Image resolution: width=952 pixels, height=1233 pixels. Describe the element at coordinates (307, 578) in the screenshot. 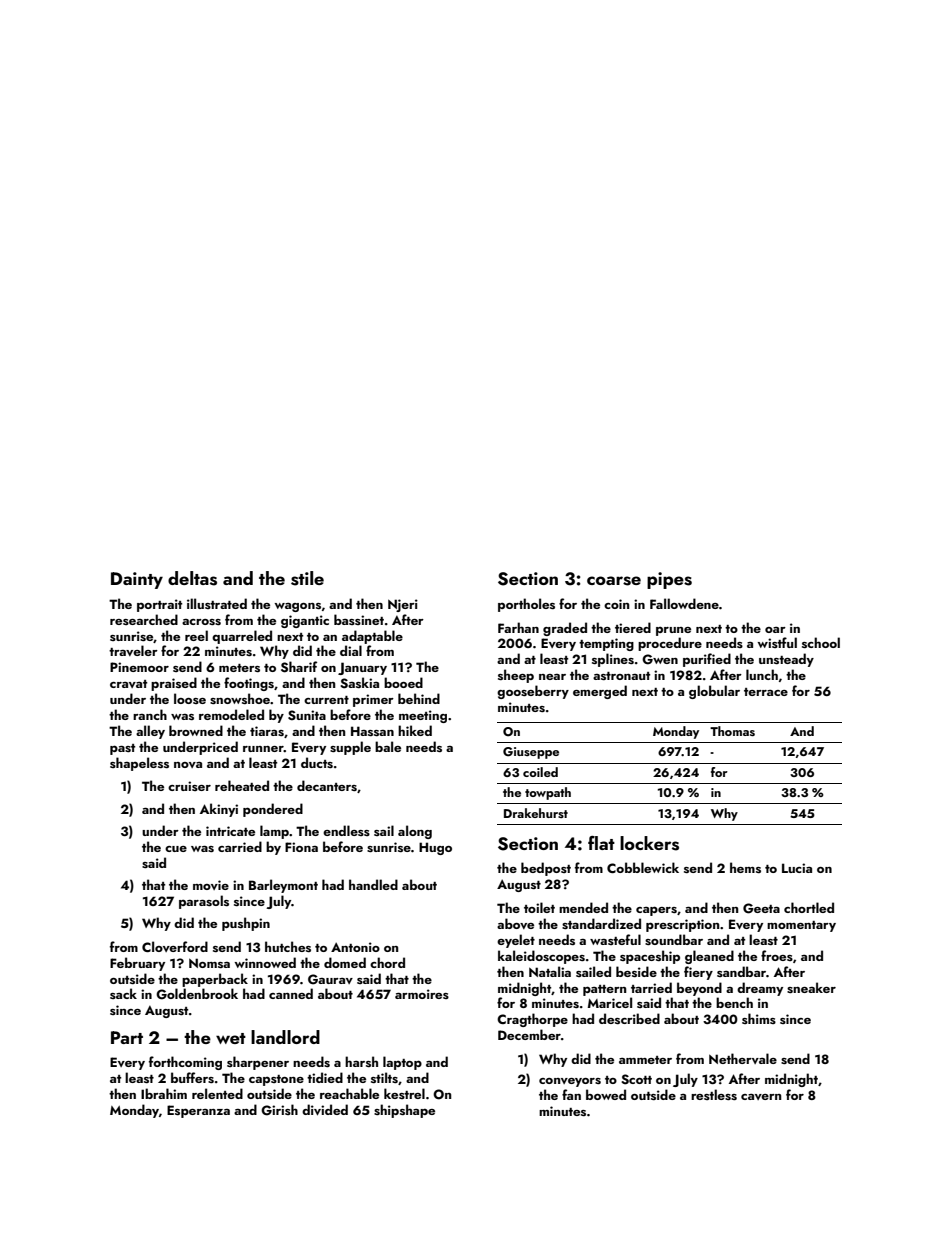

I see `stile` at that location.
